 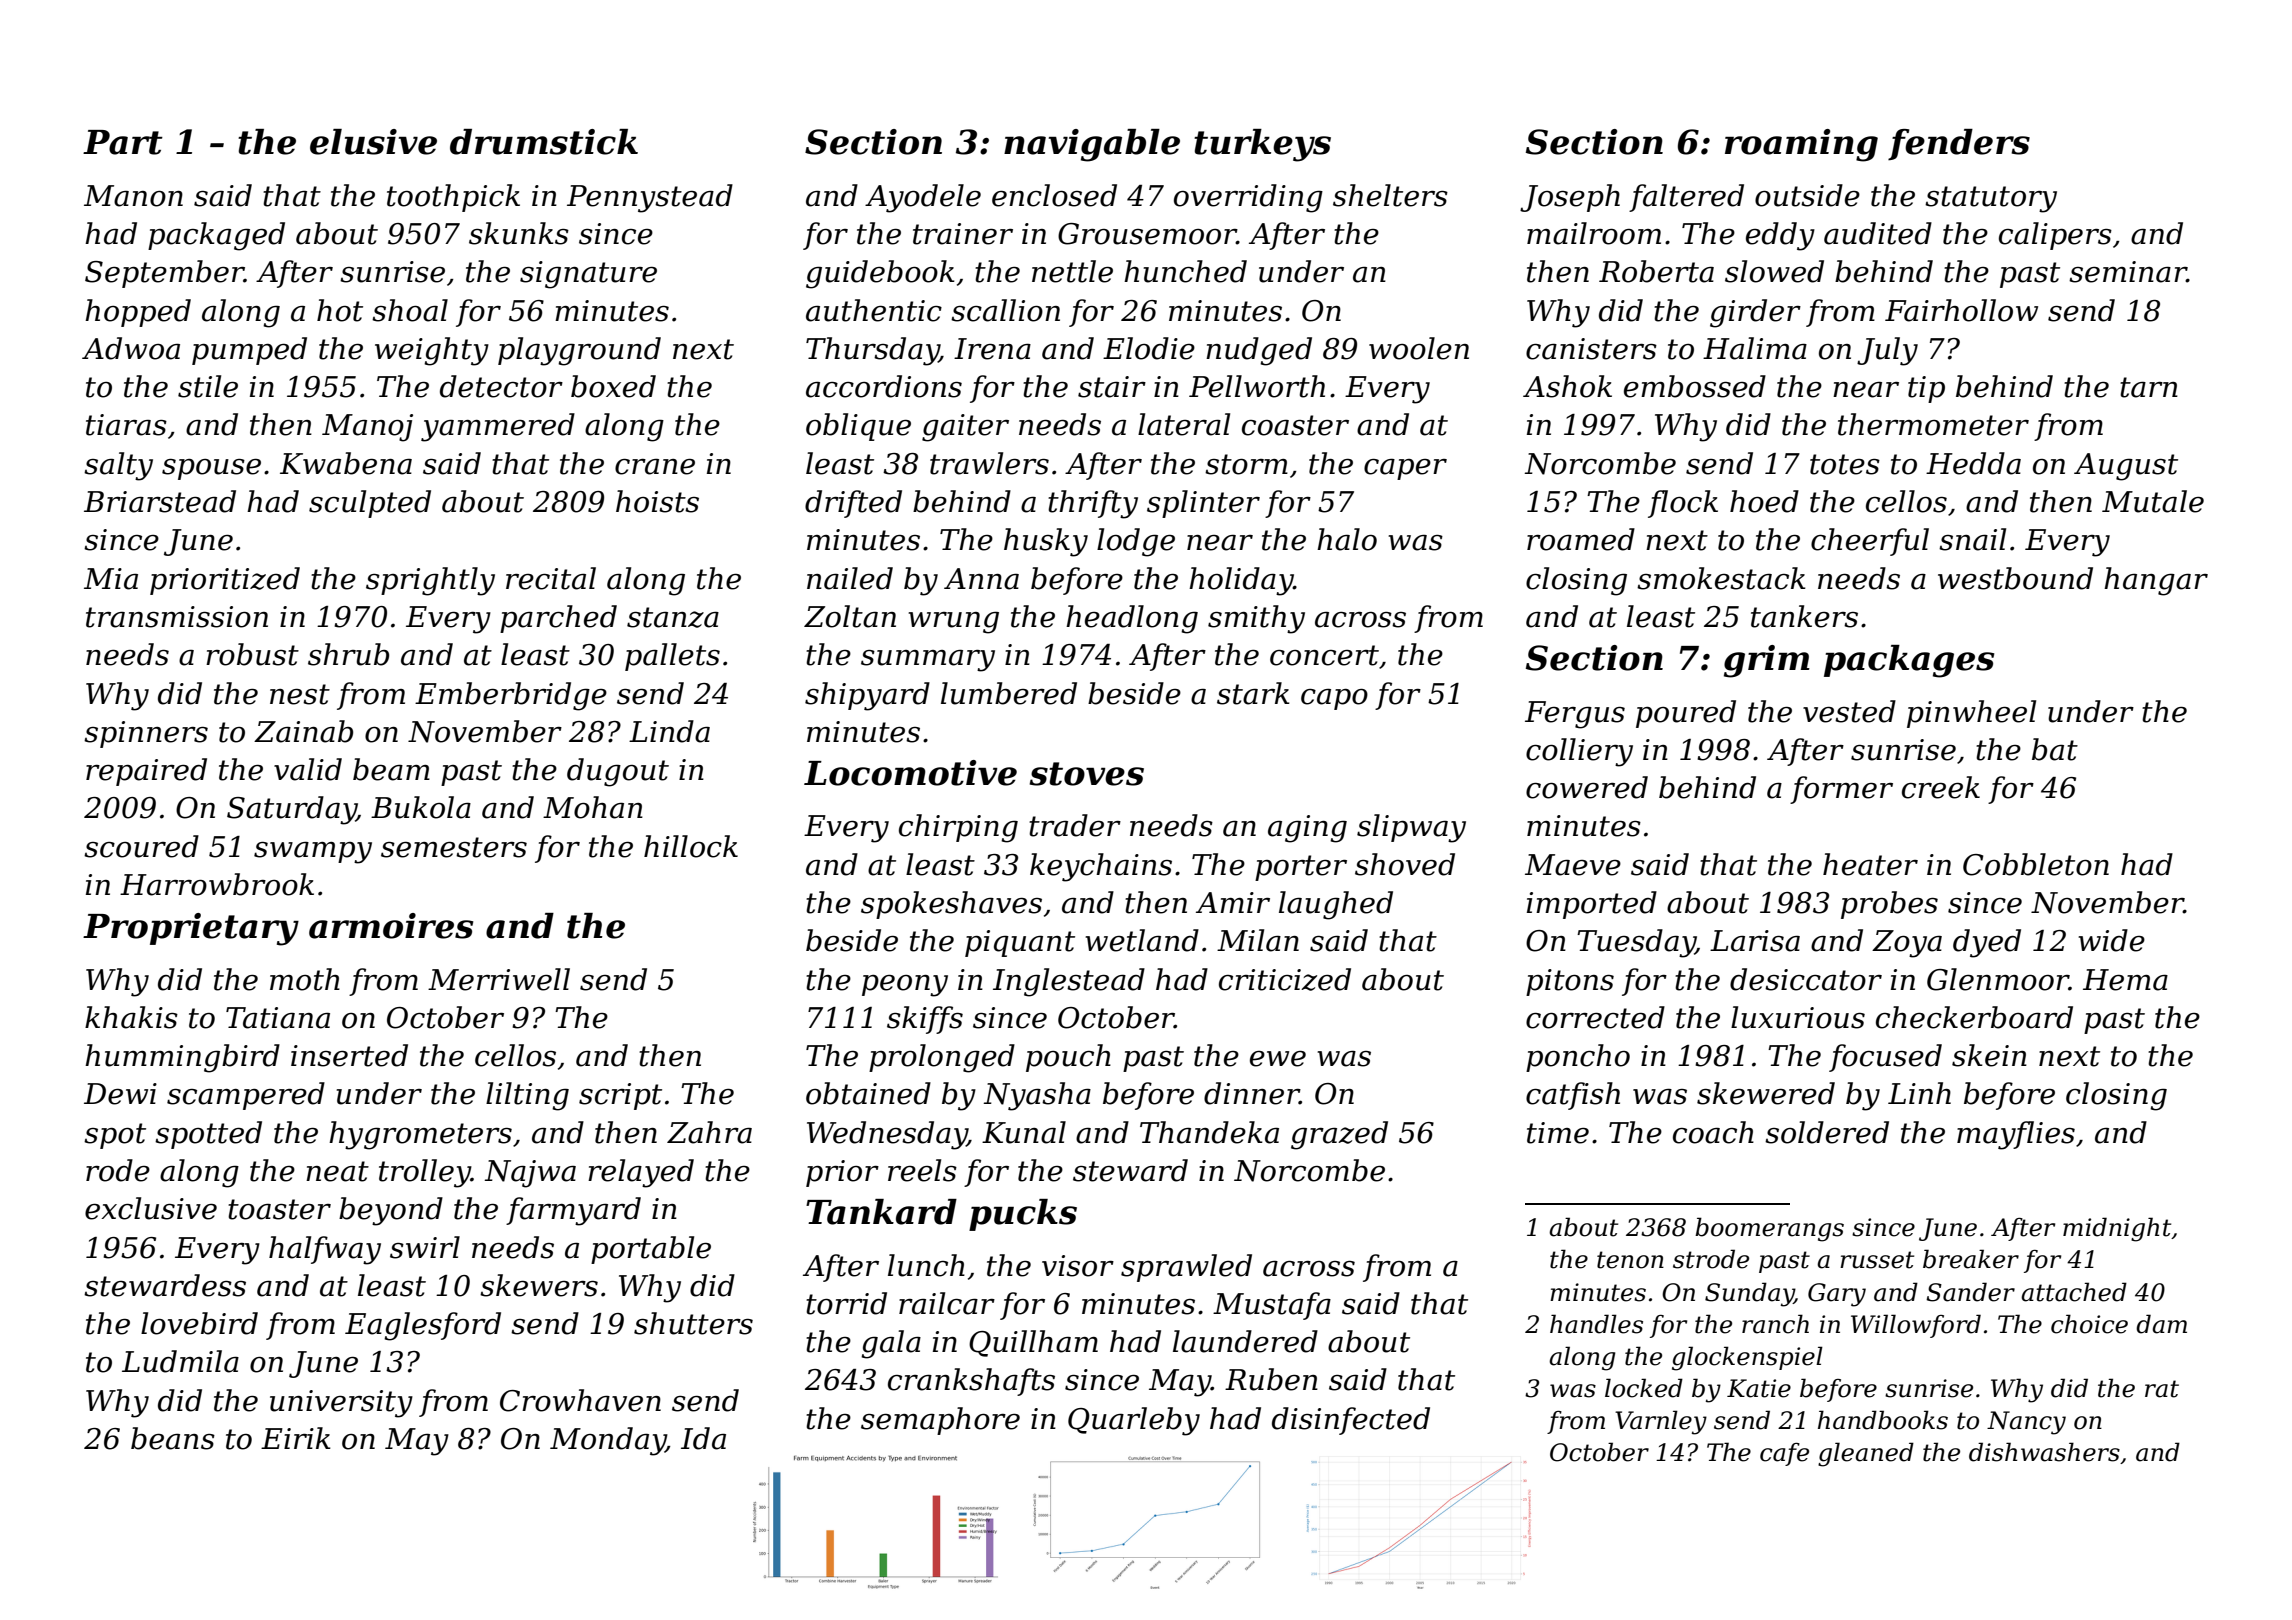 What do you see at coordinates (498, 427) in the document?
I see `yammered` at bounding box center [498, 427].
